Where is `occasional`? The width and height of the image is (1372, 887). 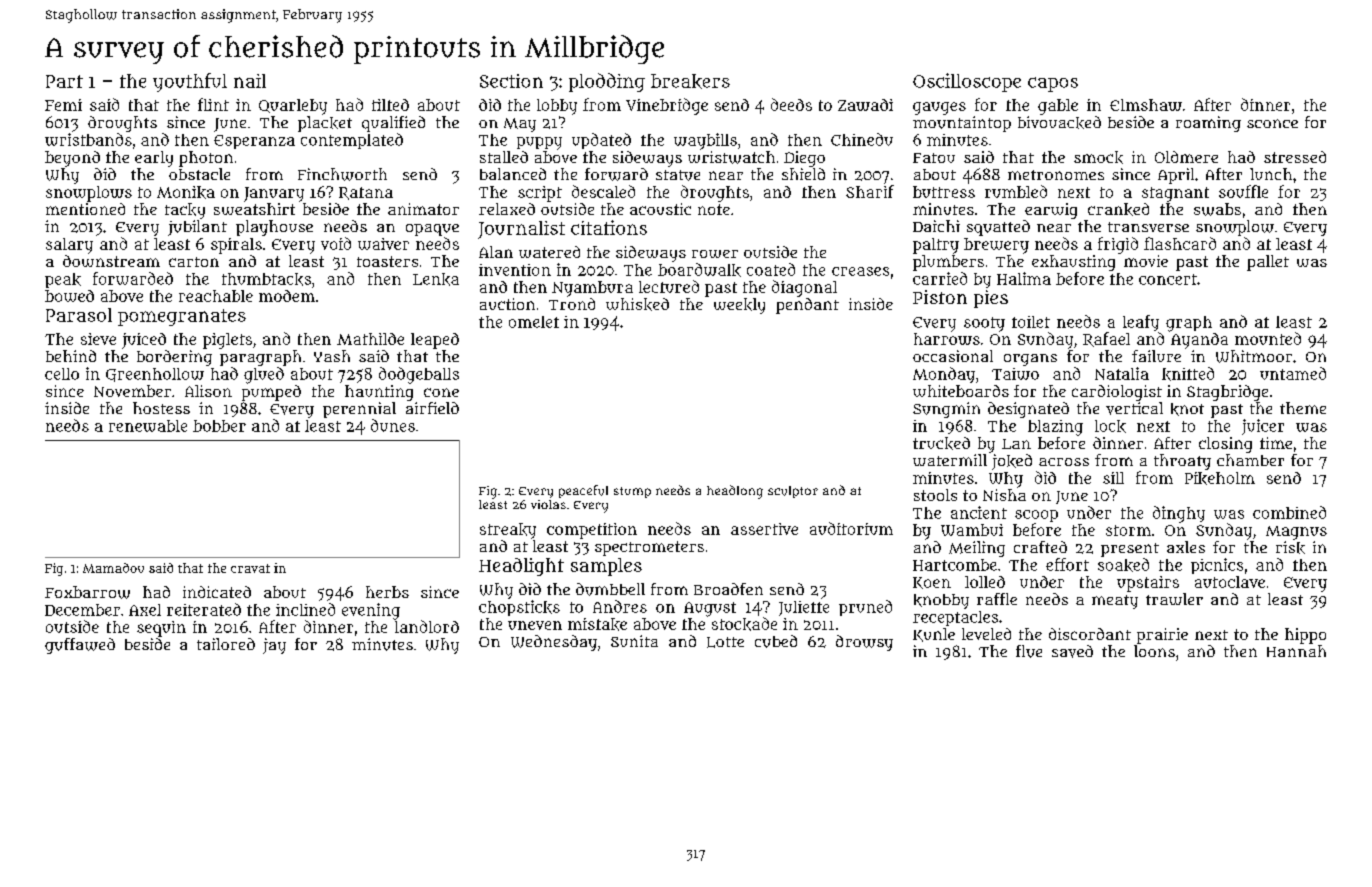 occasional is located at coordinates (953, 356).
